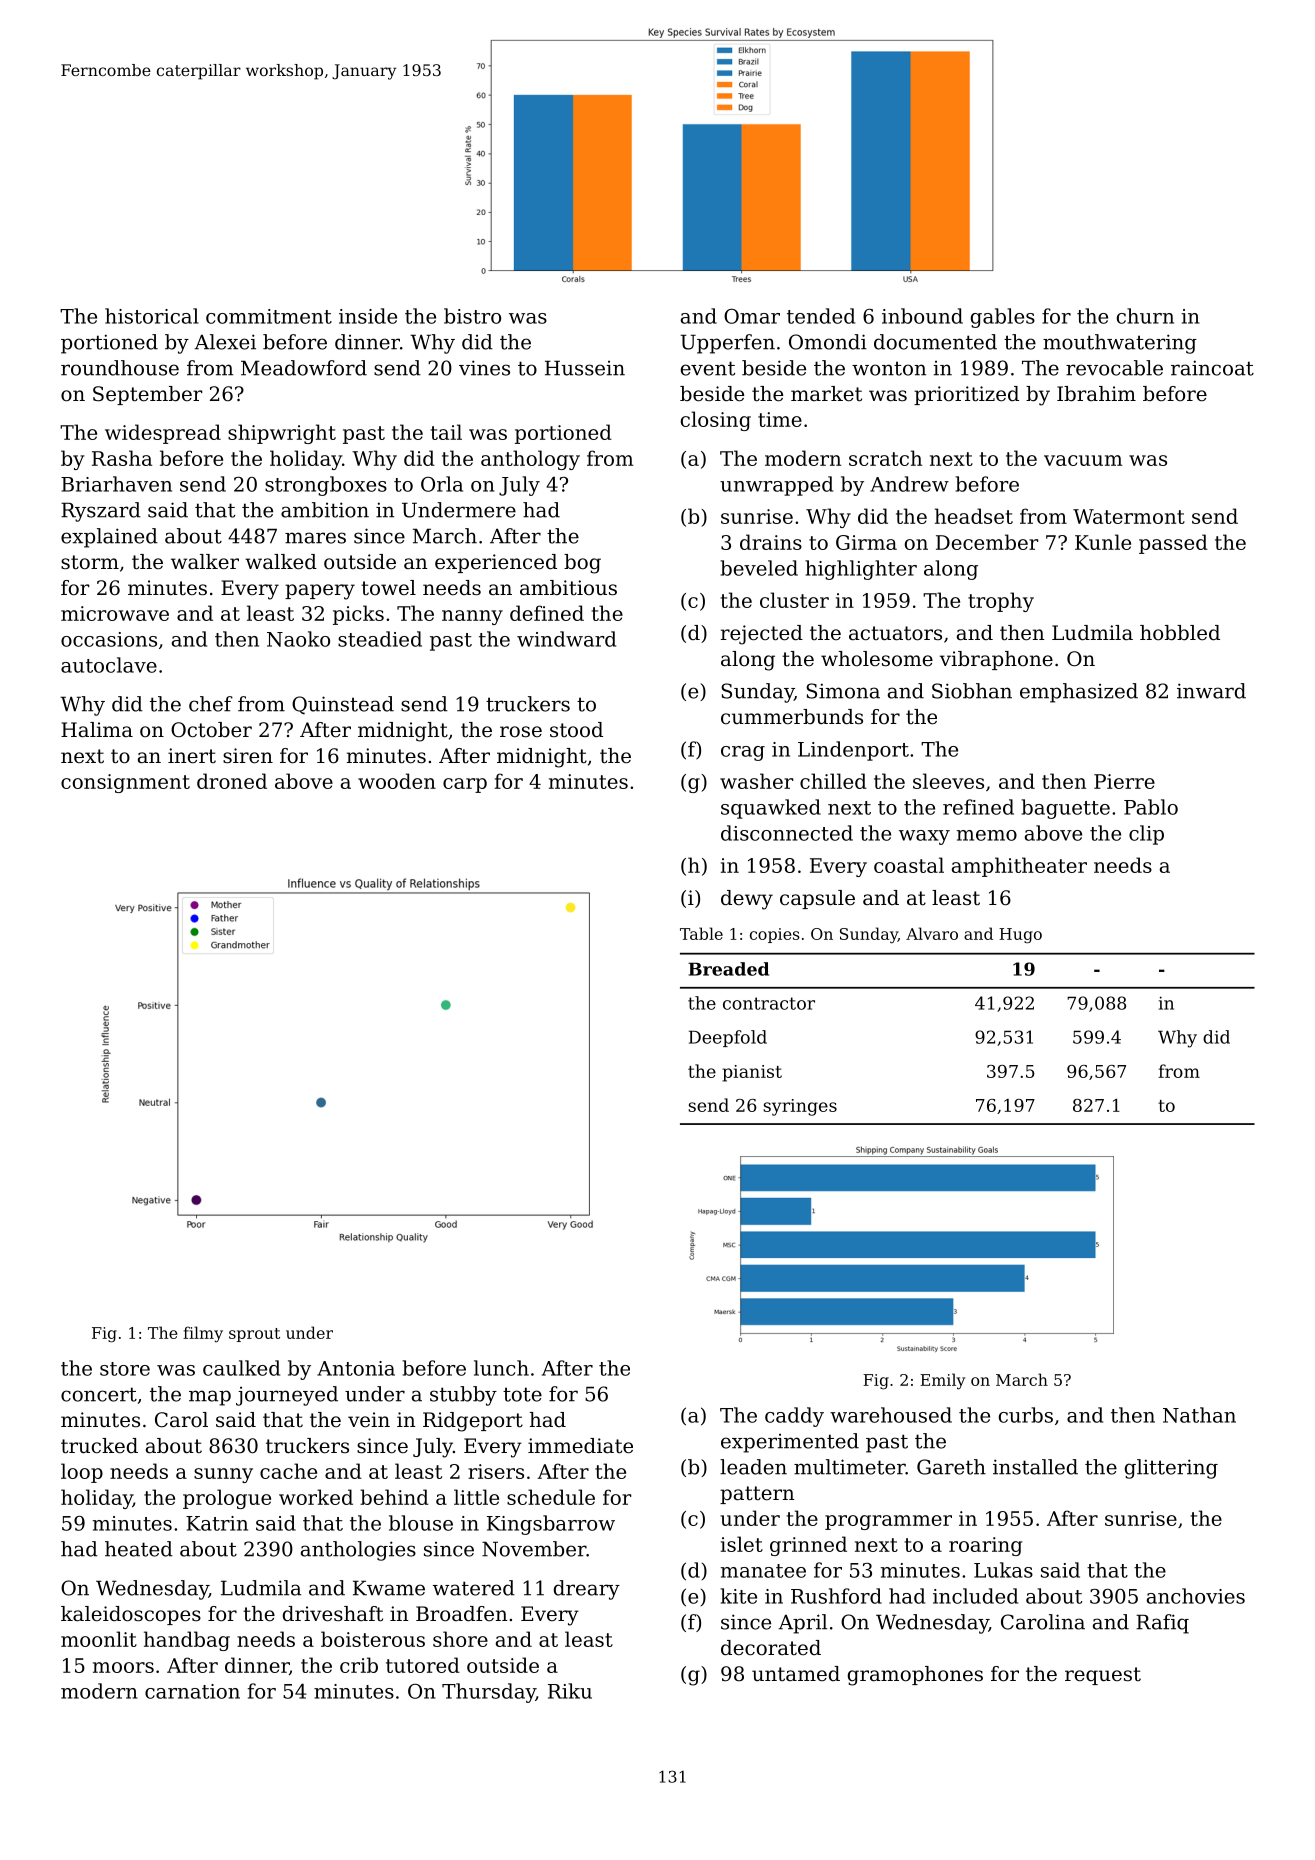  I want to click on gables, so click(1003, 318).
